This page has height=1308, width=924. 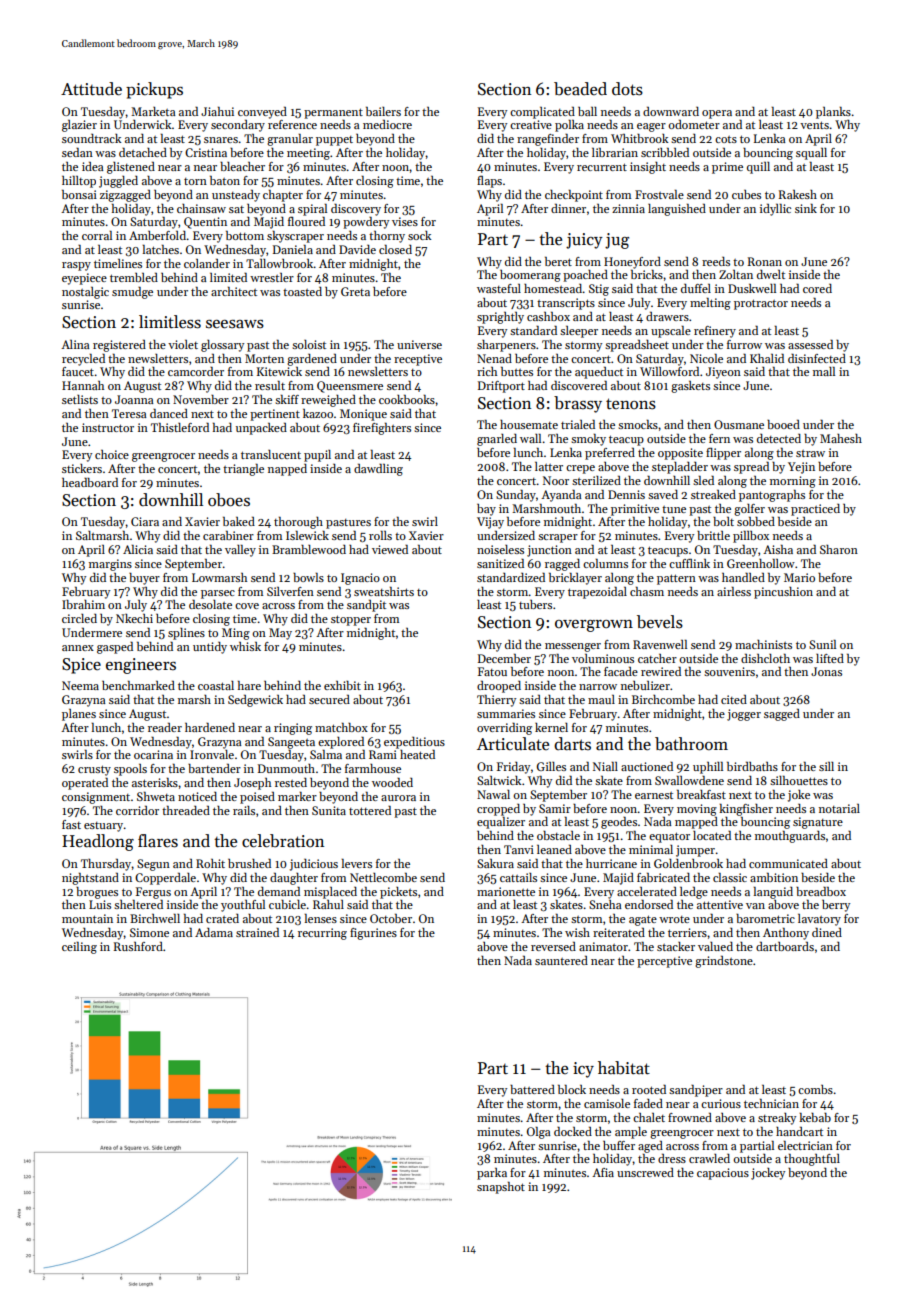 I want to click on parka, so click(x=492, y=1174).
